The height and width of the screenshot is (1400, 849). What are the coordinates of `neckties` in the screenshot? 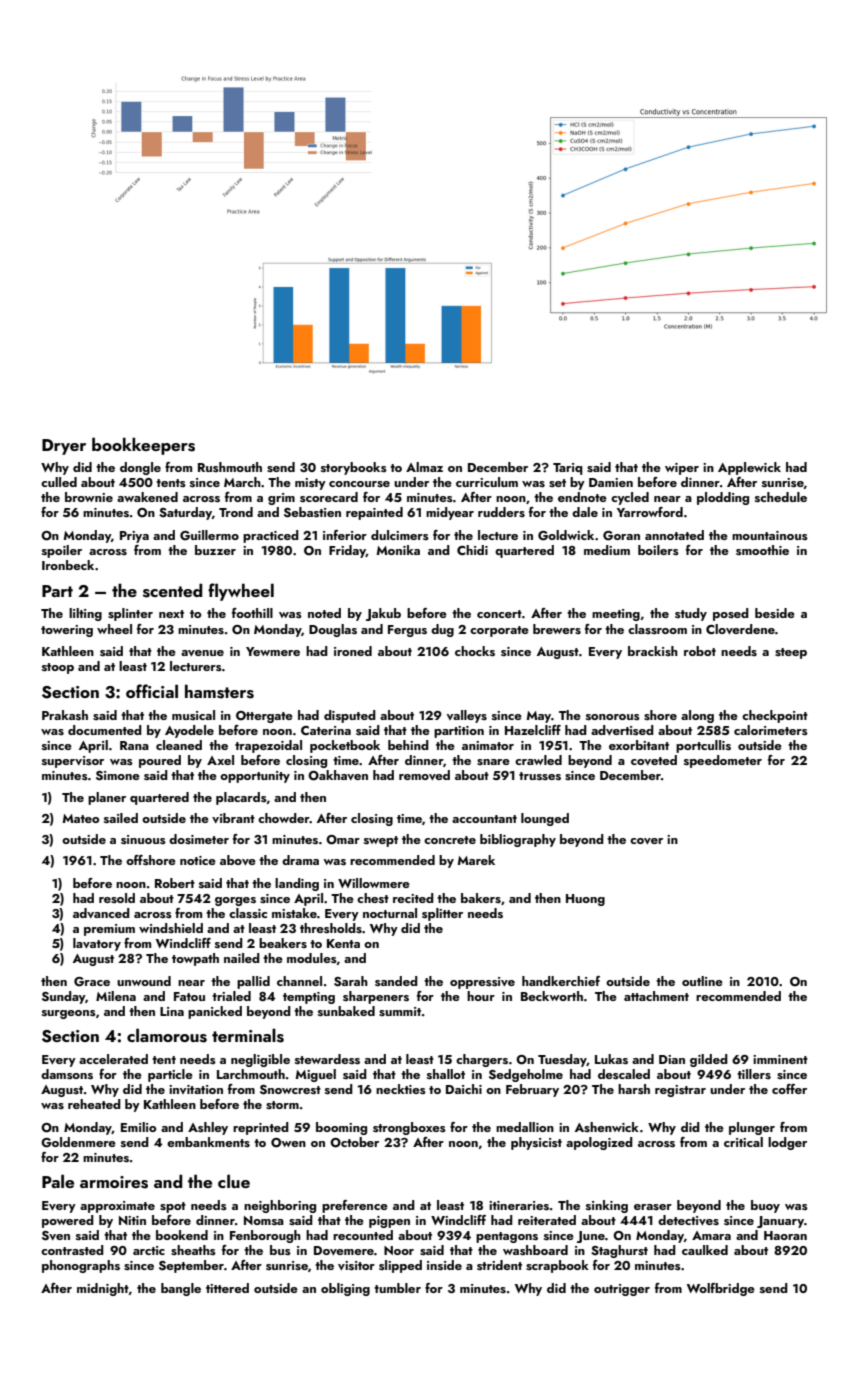 It's located at (401, 1089).
